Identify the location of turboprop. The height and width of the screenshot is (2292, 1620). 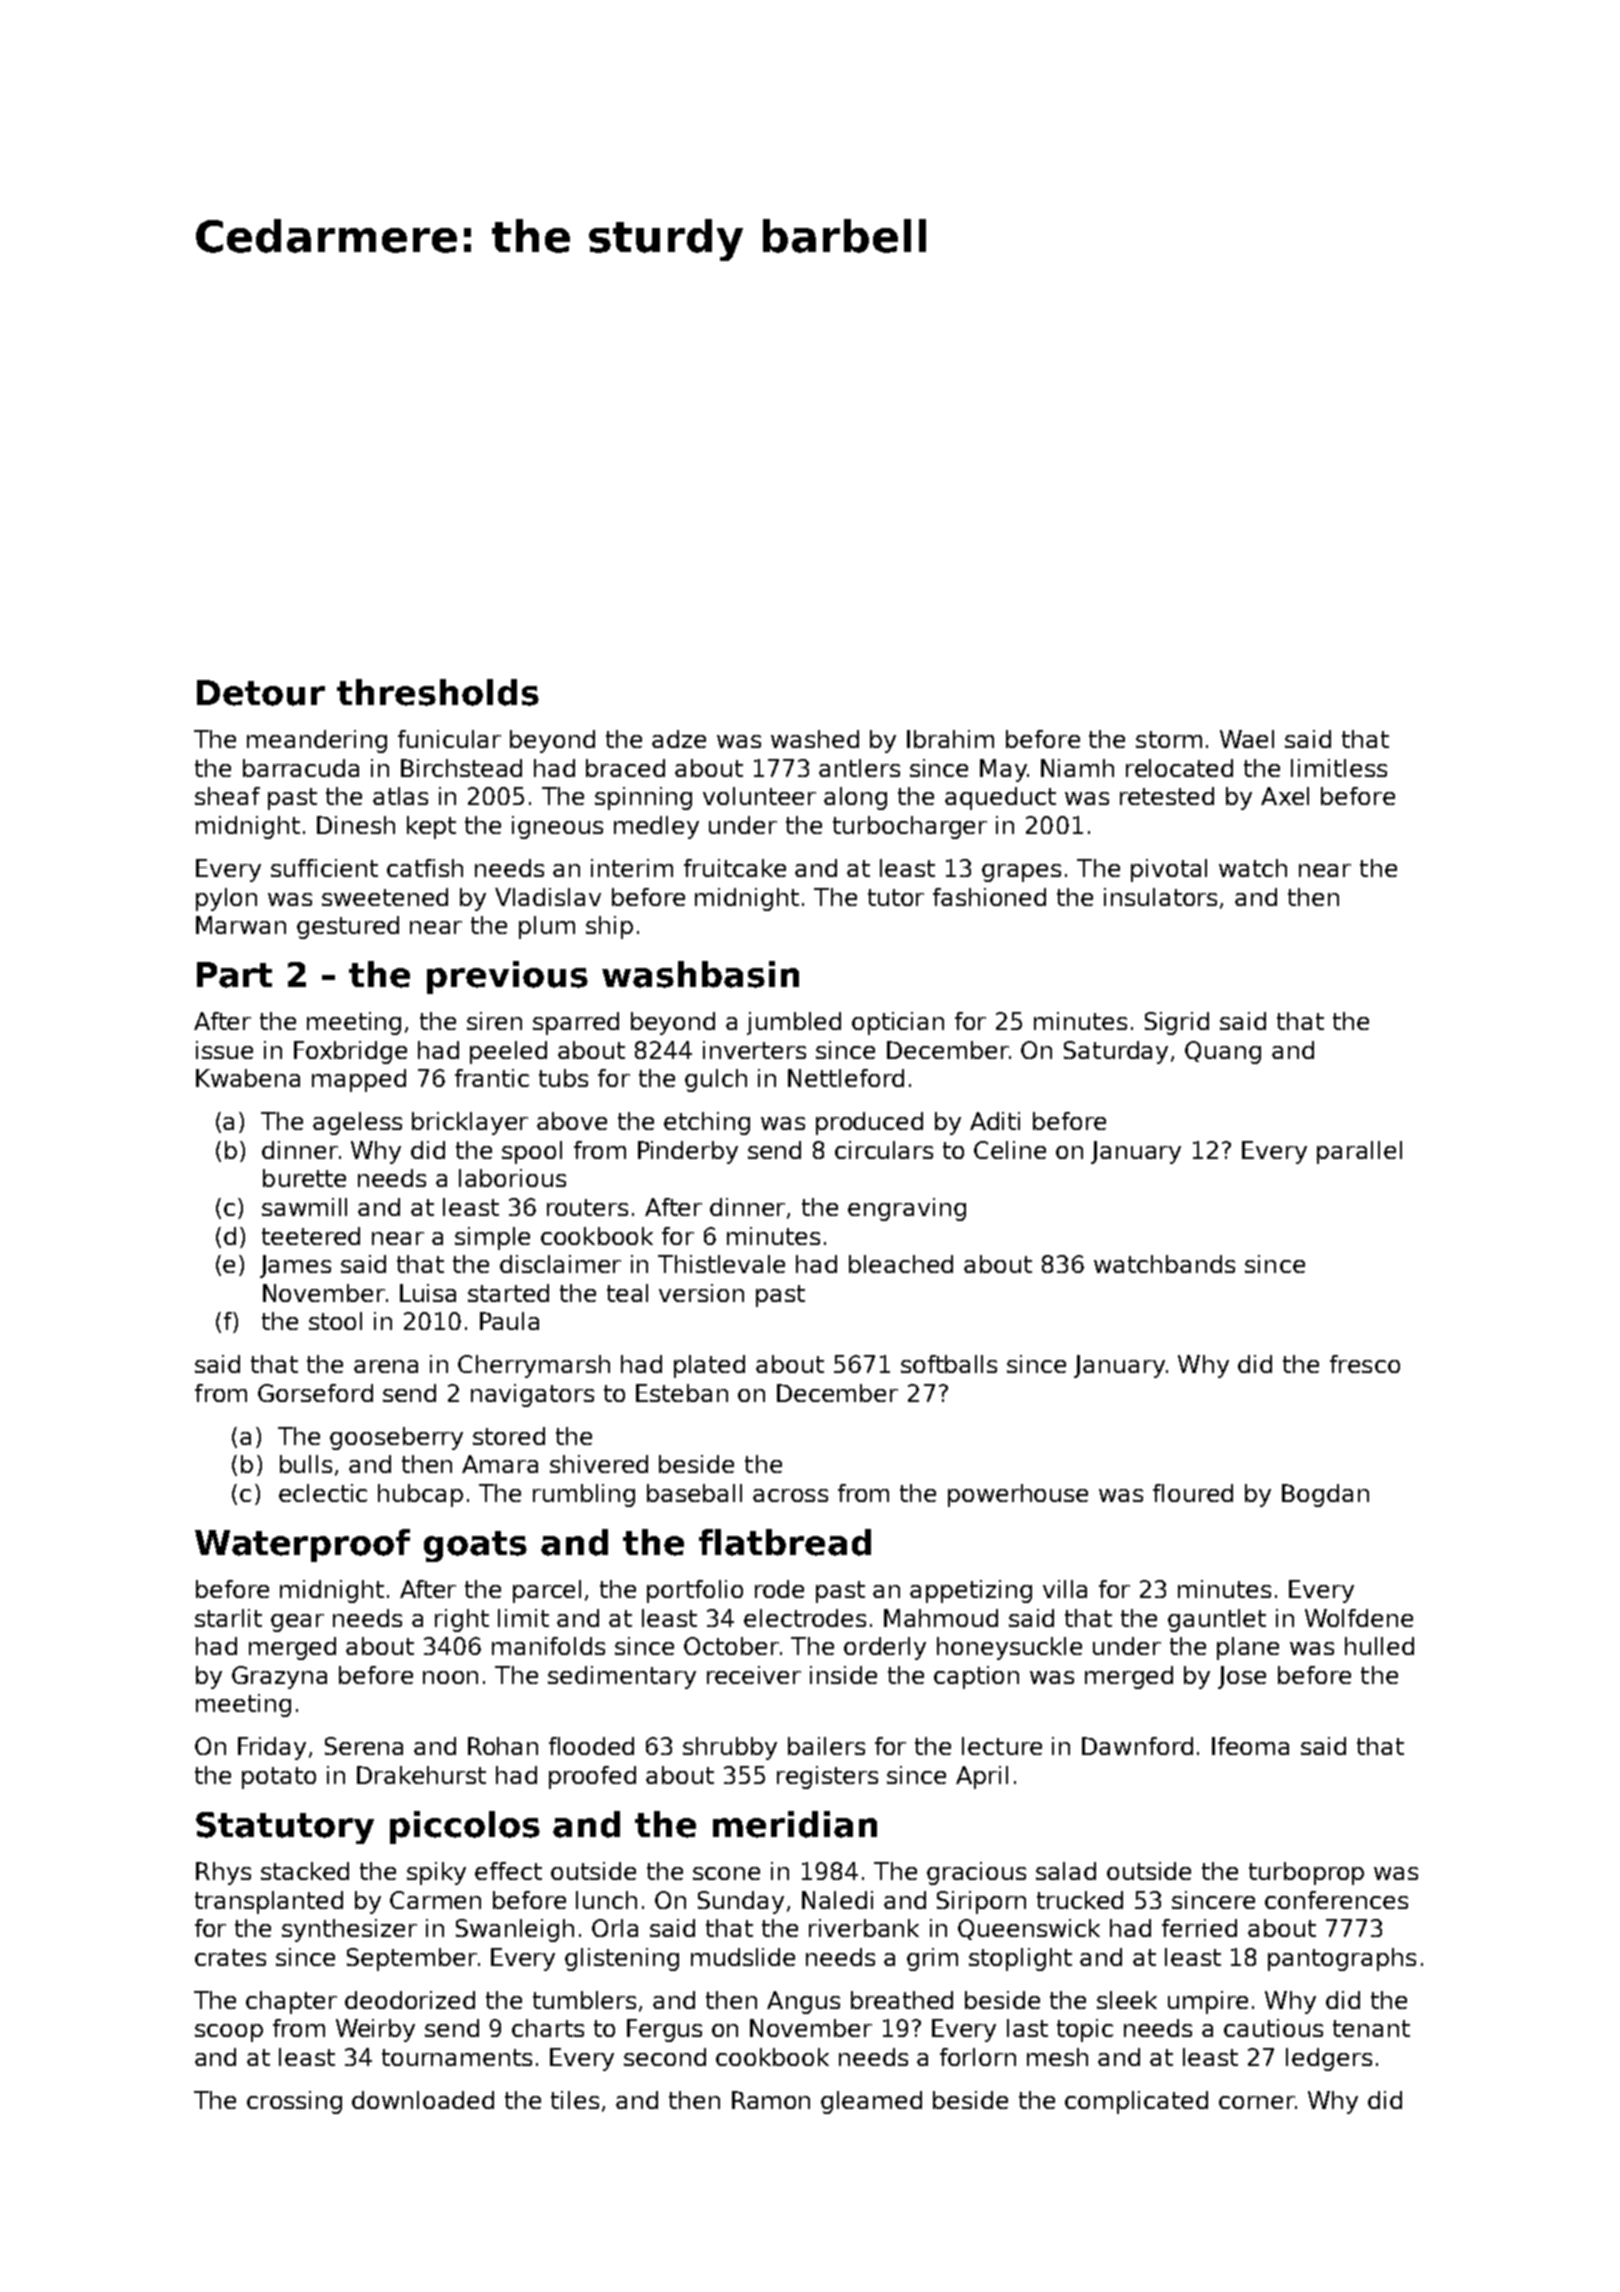
(1306, 1873).
